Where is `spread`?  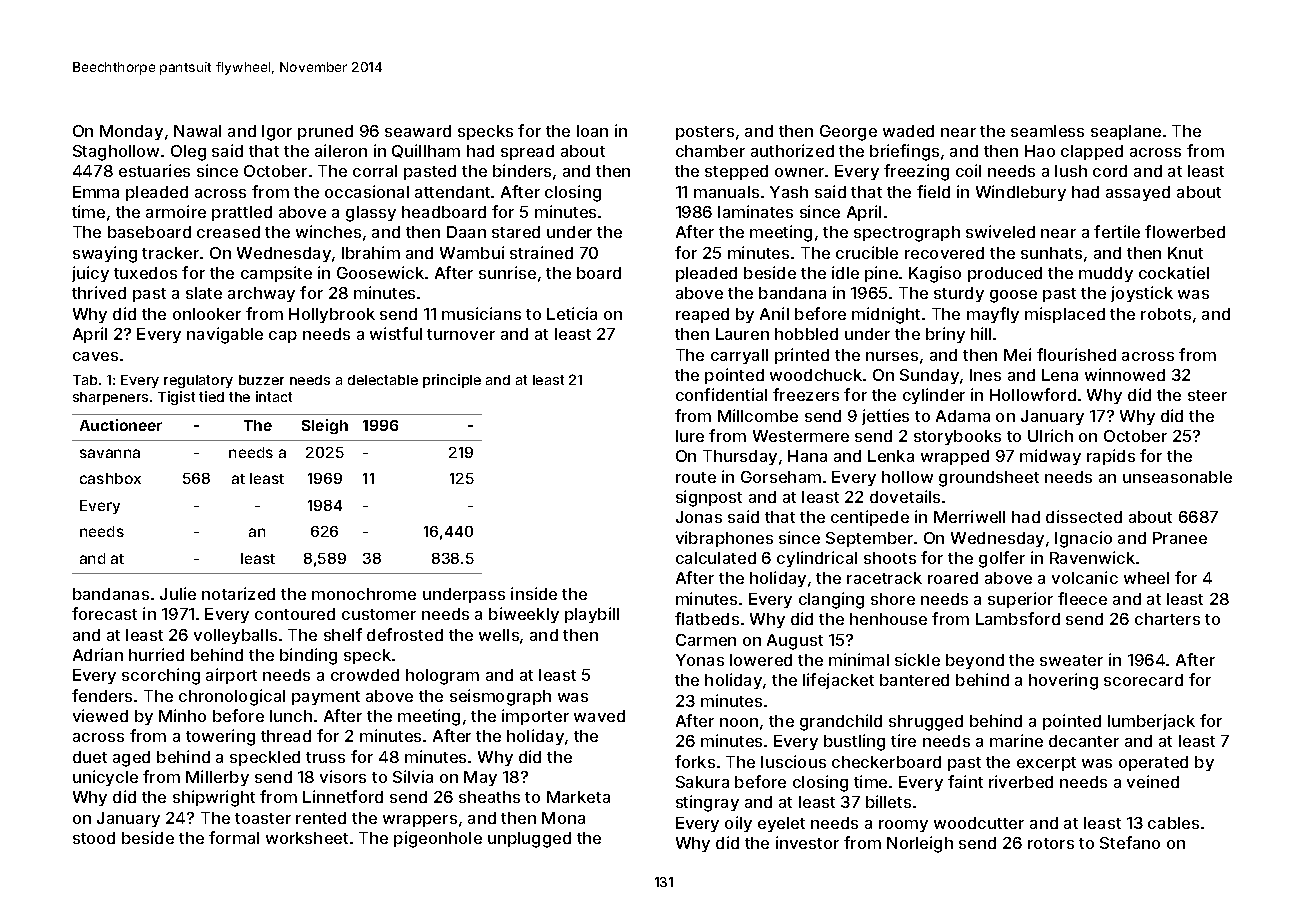 spread is located at coordinates (527, 152).
